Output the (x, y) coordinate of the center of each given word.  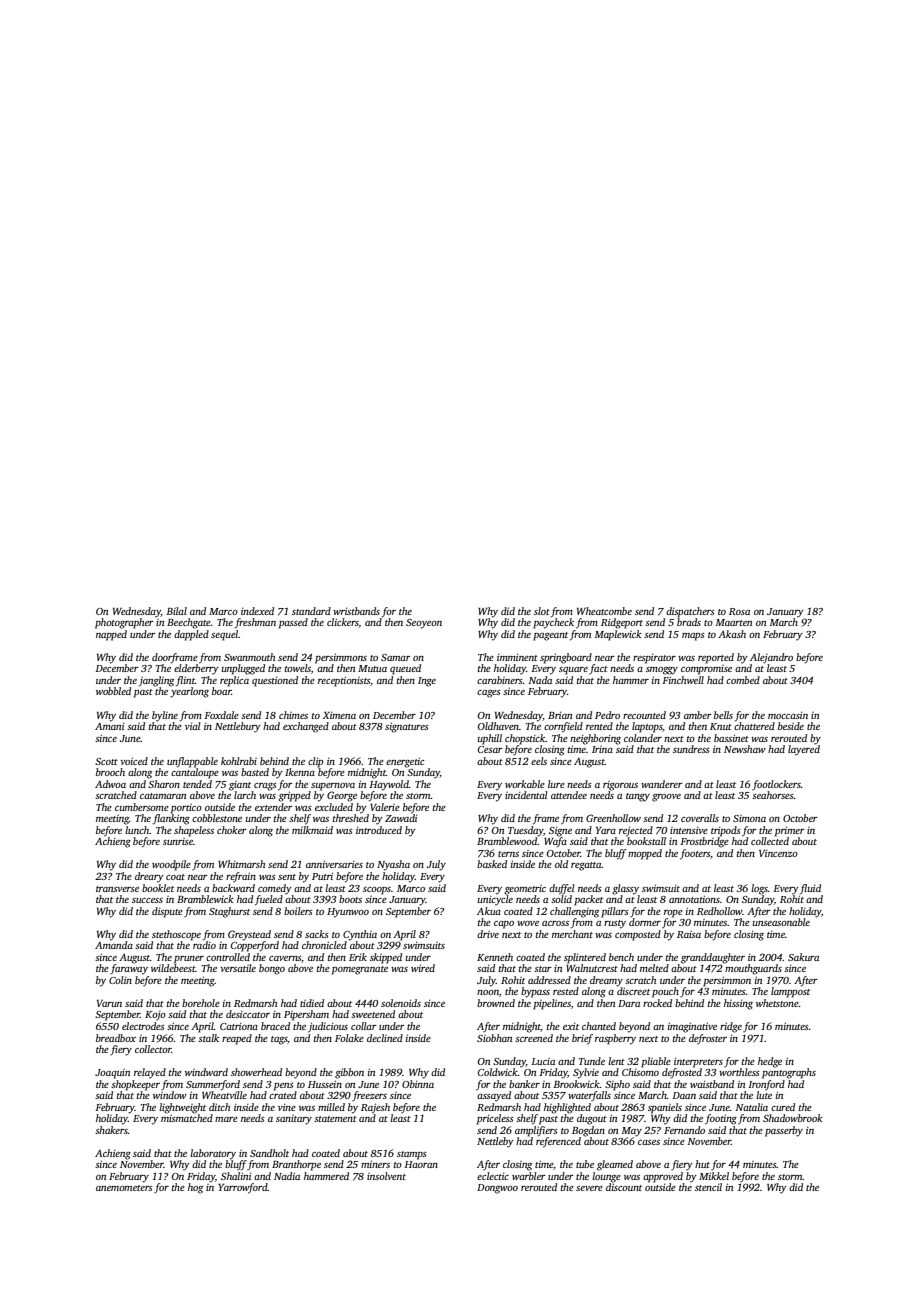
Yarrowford (243, 1188)
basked (492, 864)
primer (790, 831)
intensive (689, 830)
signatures (407, 727)
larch (245, 795)
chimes (293, 715)
